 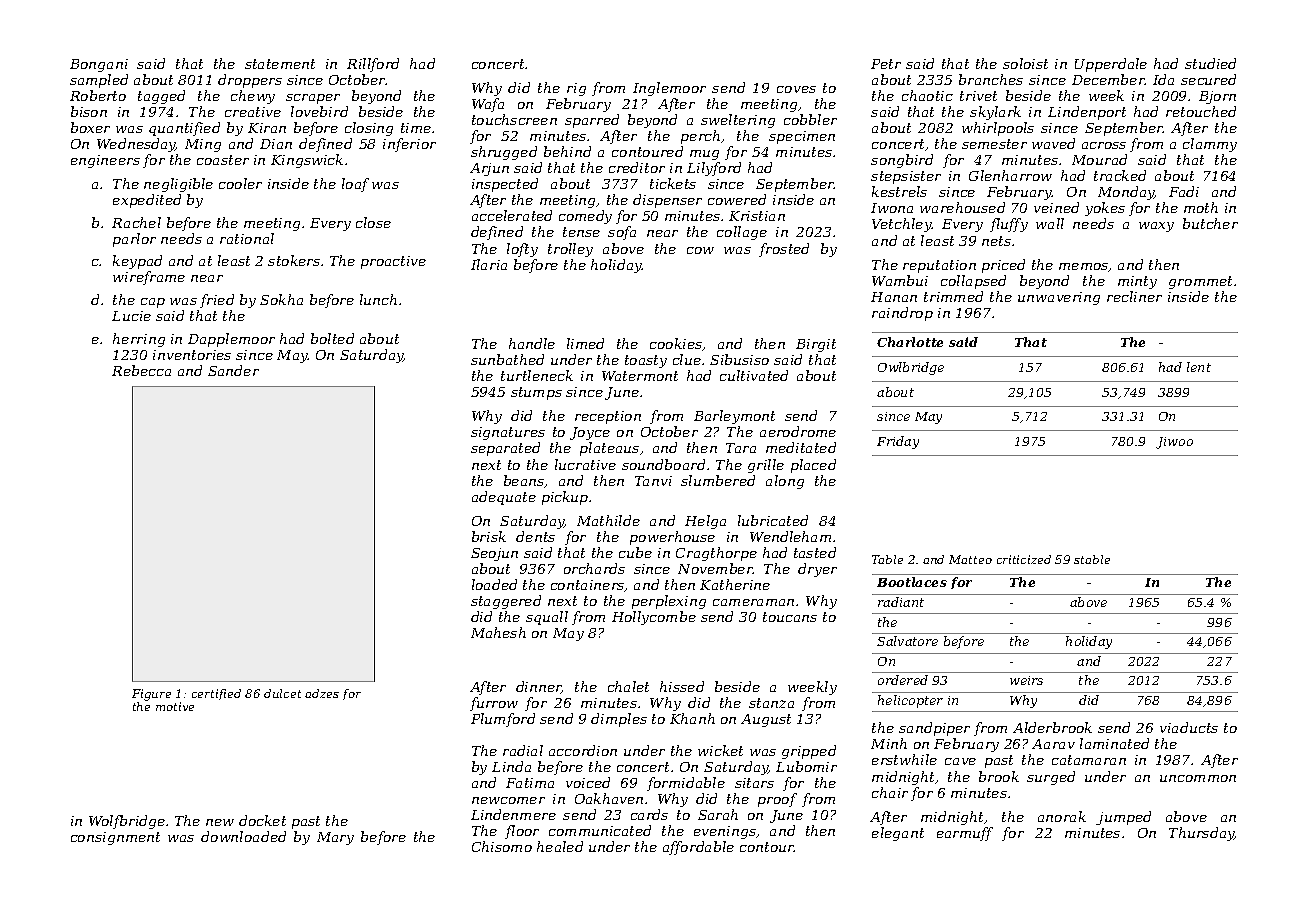 I want to click on brisk, so click(x=489, y=536).
